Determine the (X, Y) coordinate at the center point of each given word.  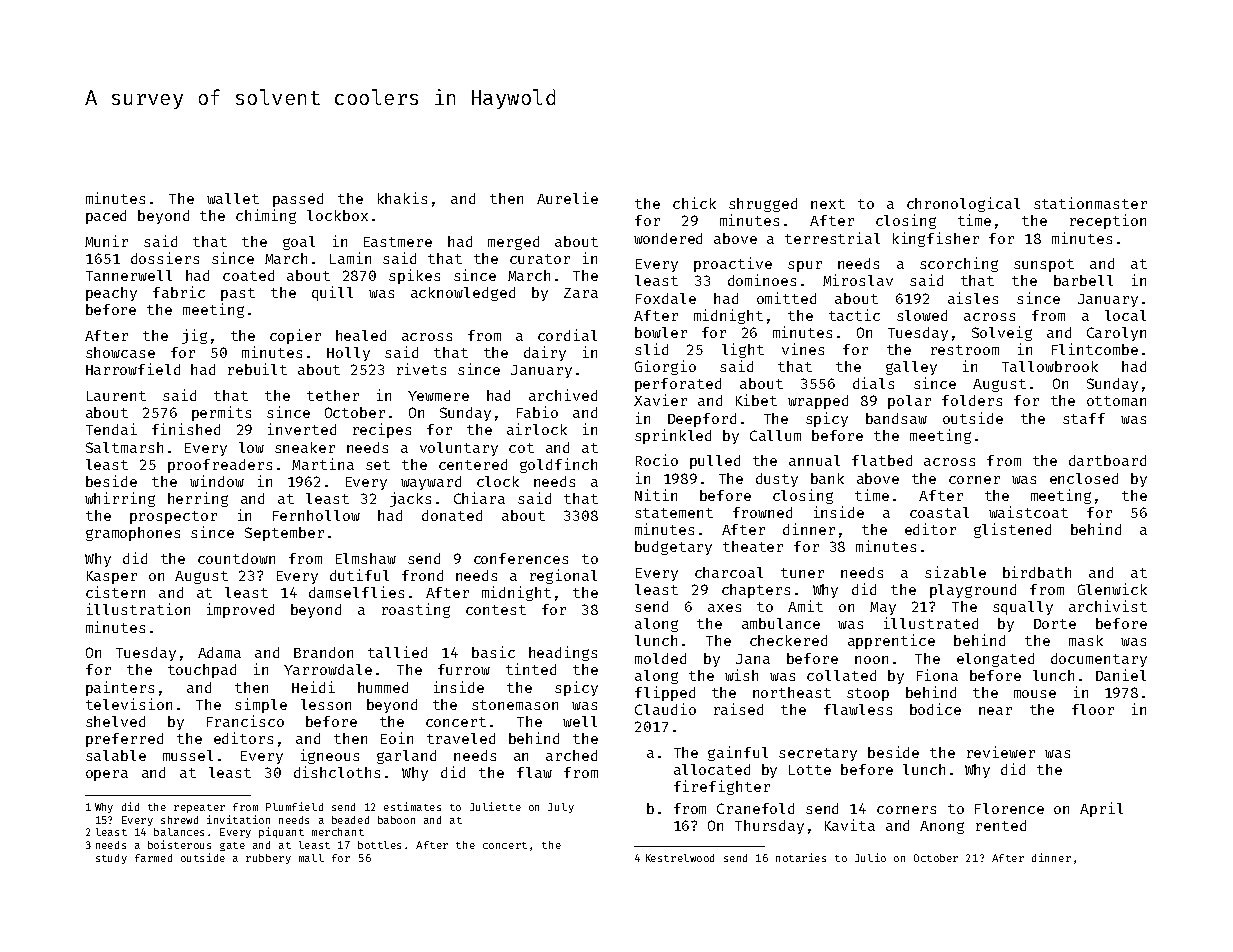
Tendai (111, 429)
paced (106, 217)
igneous (330, 756)
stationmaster (1090, 203)
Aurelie (567, 198)
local (1125, 315)
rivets (421, 369)
